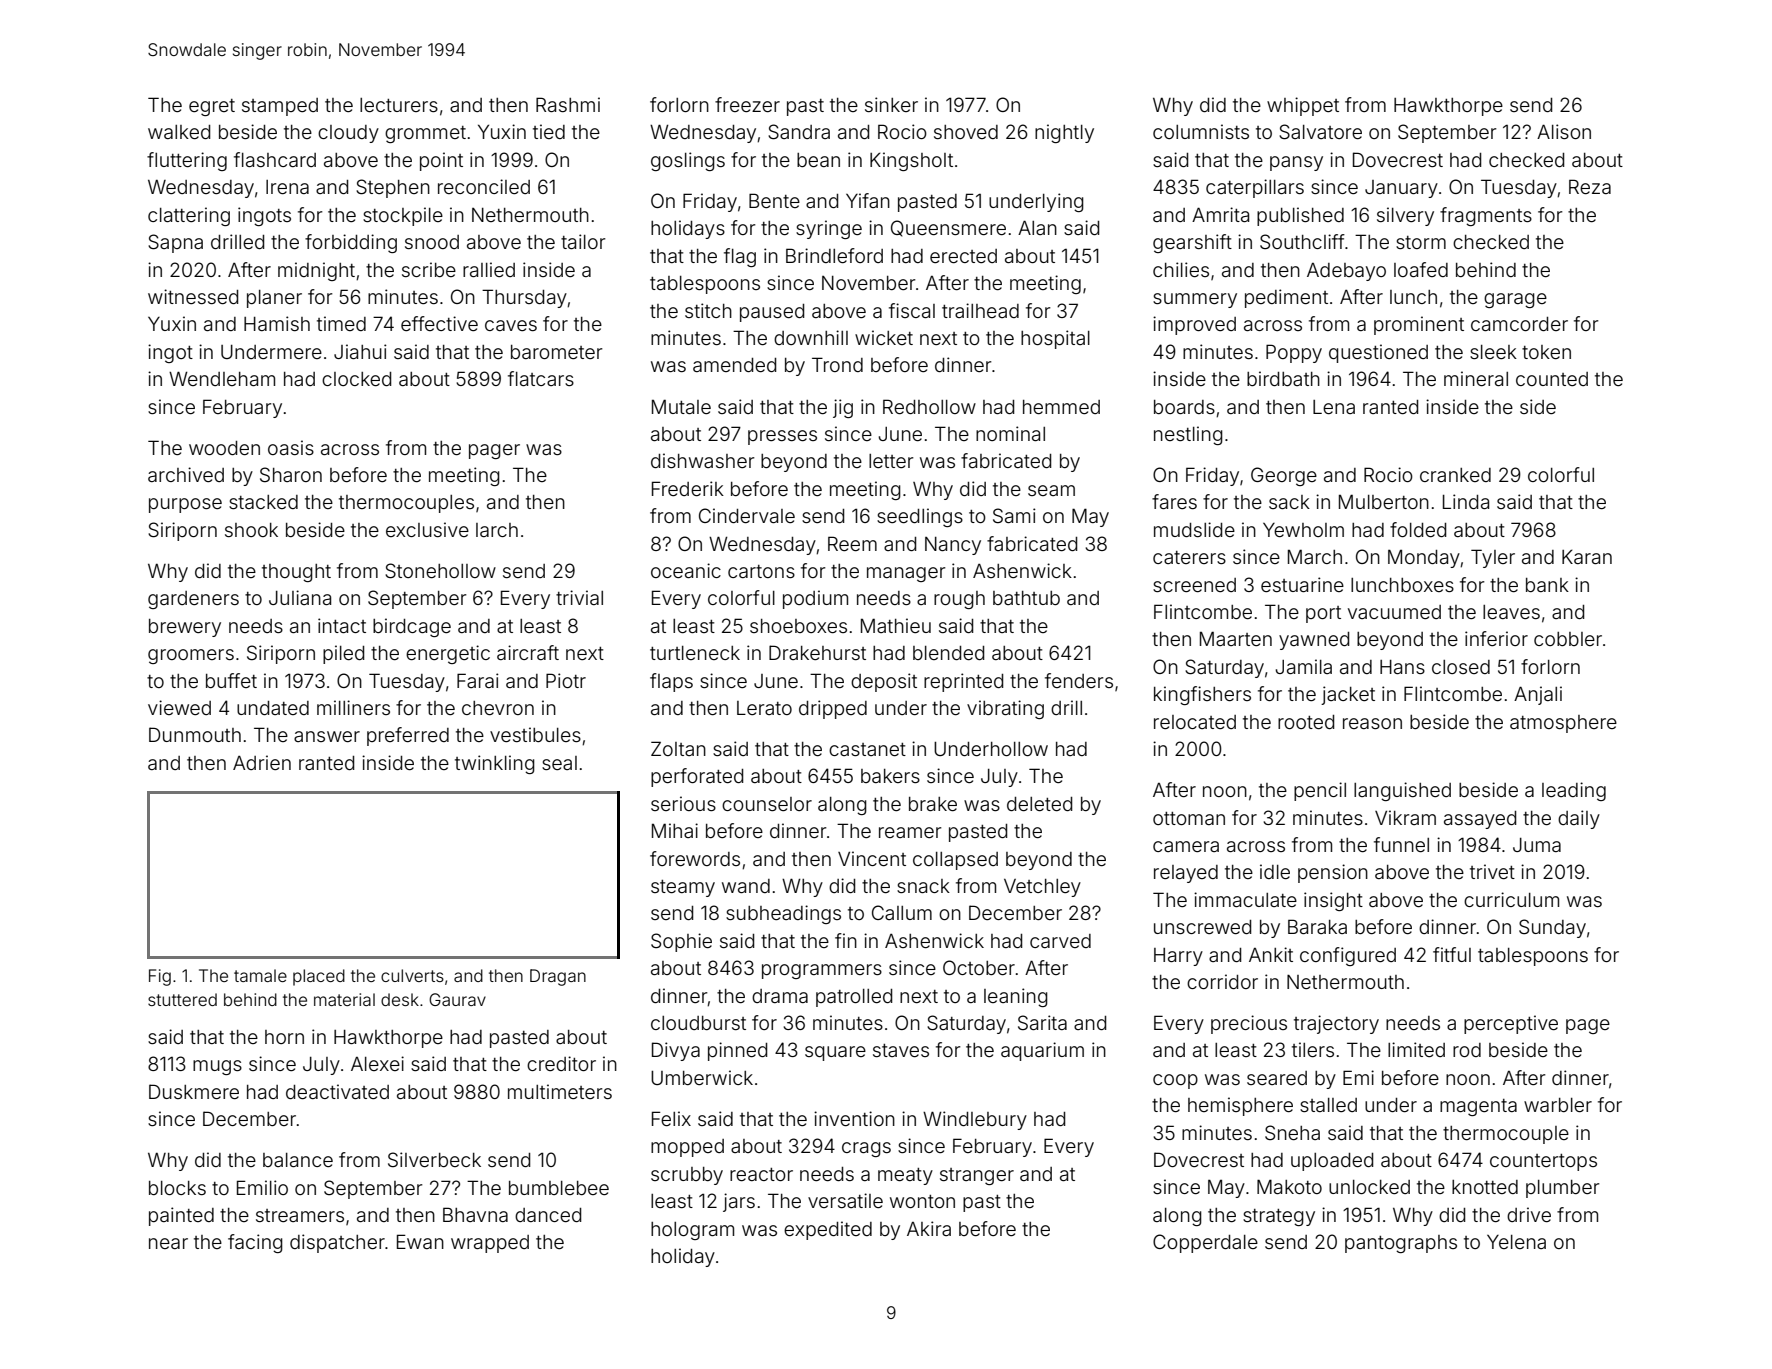  What do you see at coordinates (353, 707) in the screenshot?
I see `milliners` at bounding box center [353, 707].
